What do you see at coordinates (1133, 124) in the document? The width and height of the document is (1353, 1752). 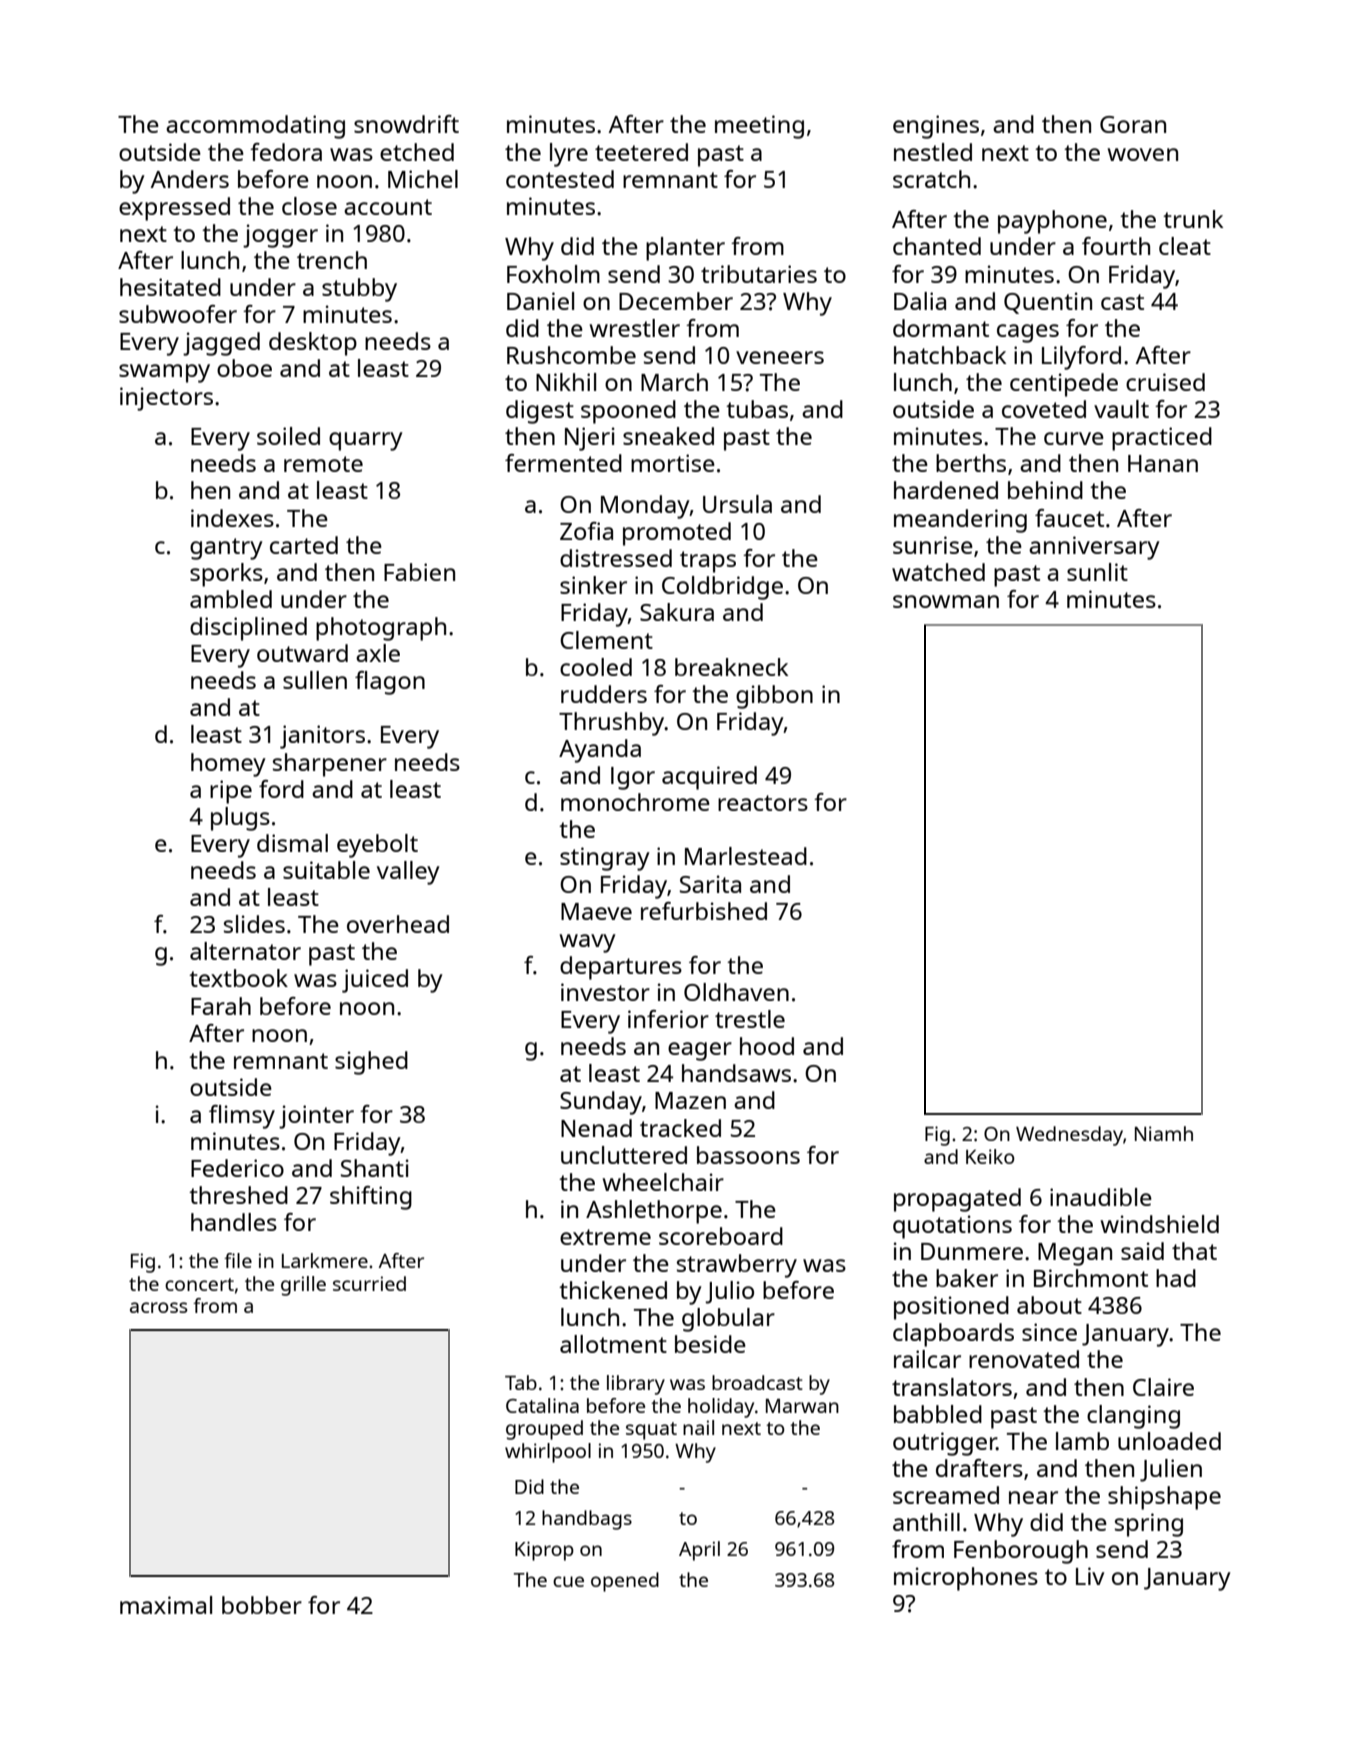 I see `Goran` at bounding box center [1133, 124].
